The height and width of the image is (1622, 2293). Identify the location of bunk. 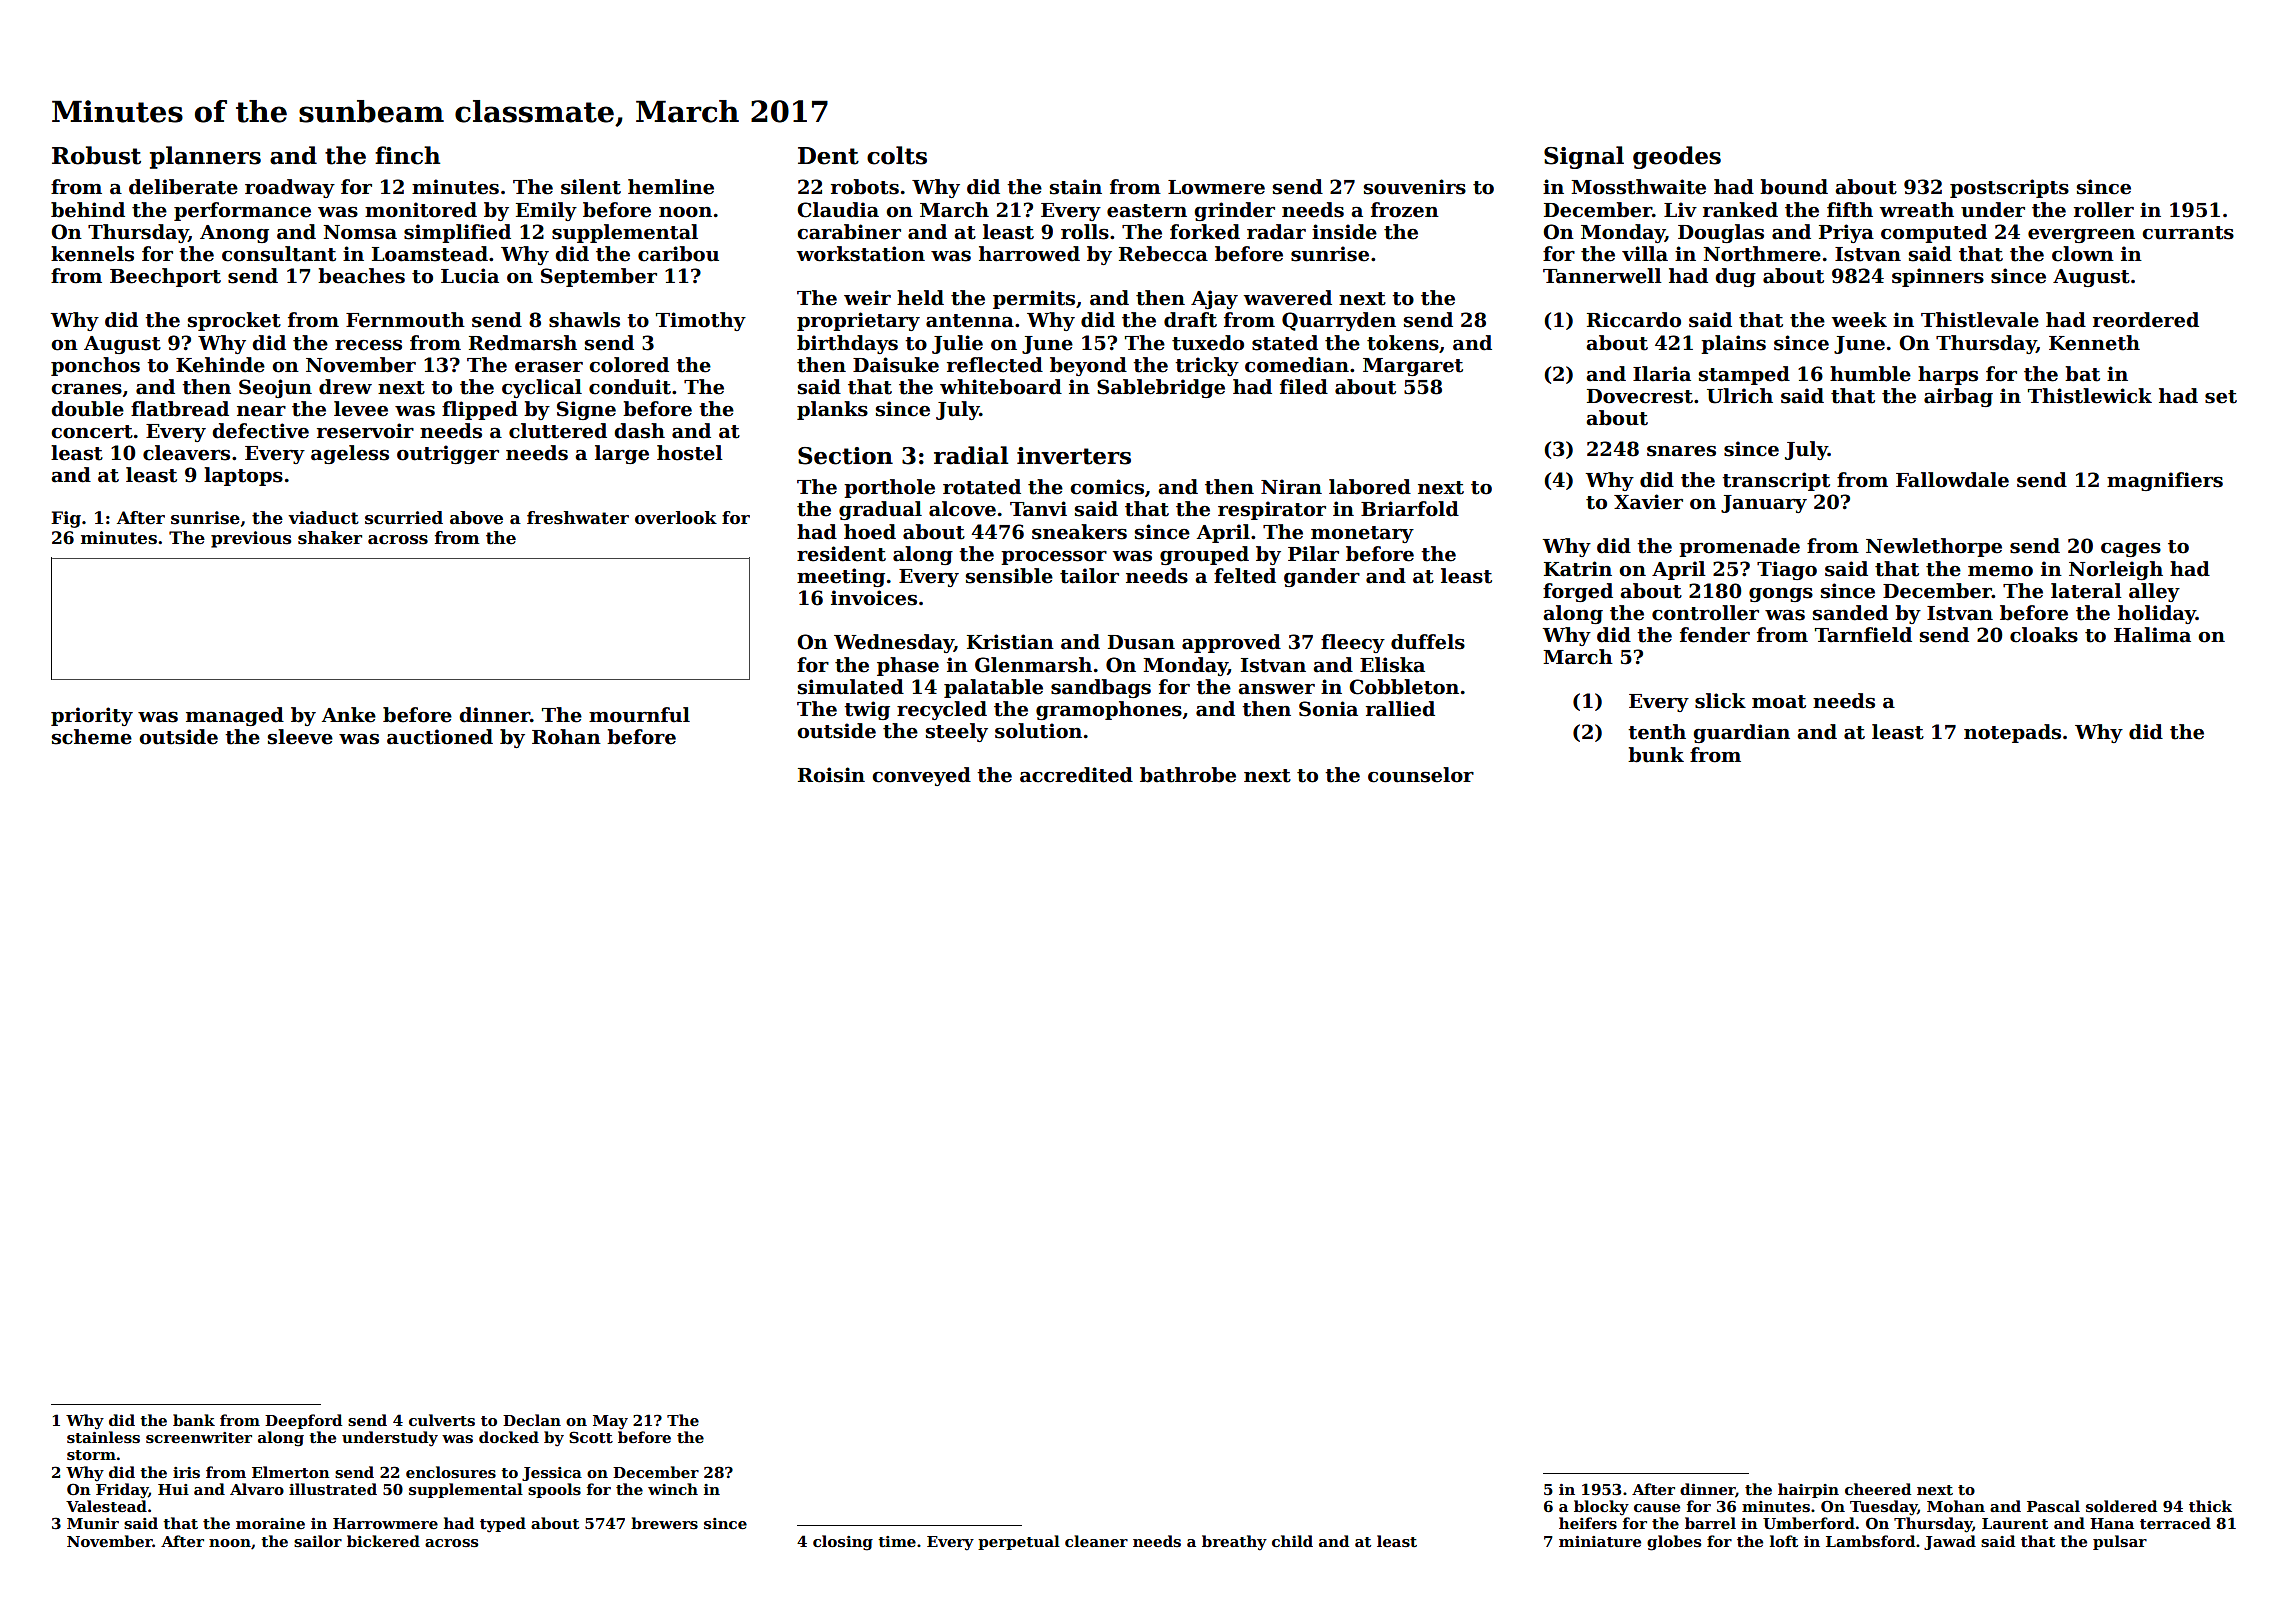
(1656, 755).
